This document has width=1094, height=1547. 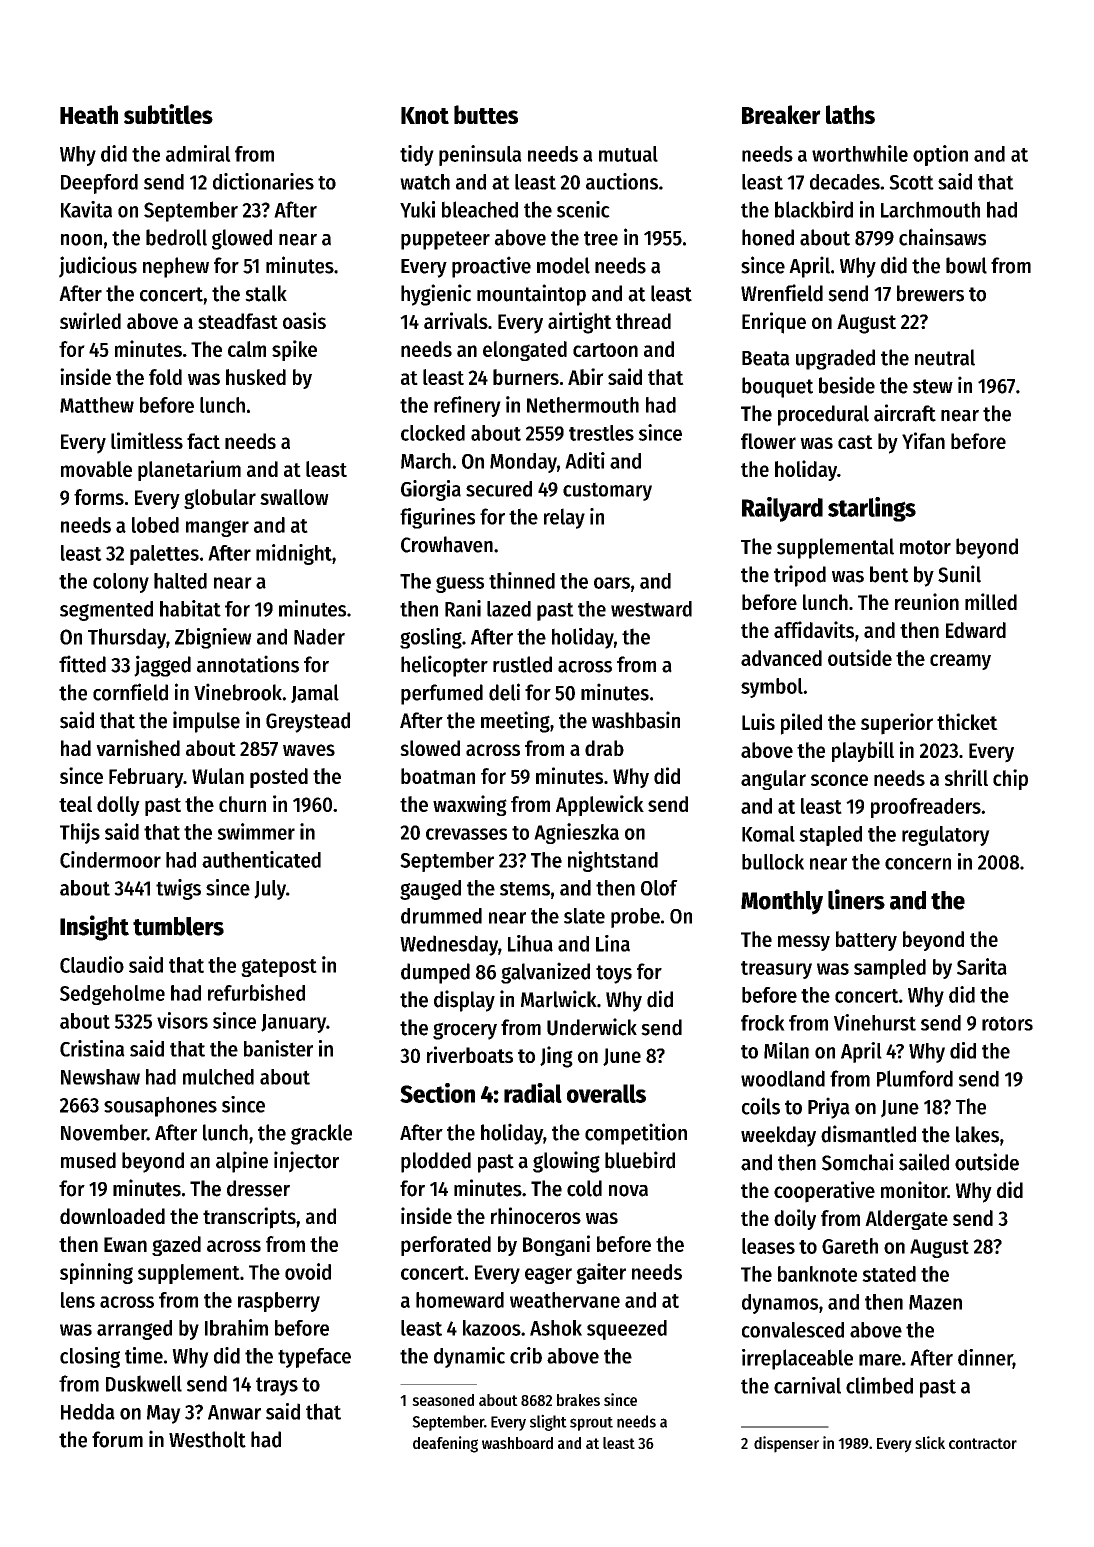 I want to click on palettes, so click(x=164, y=555).
